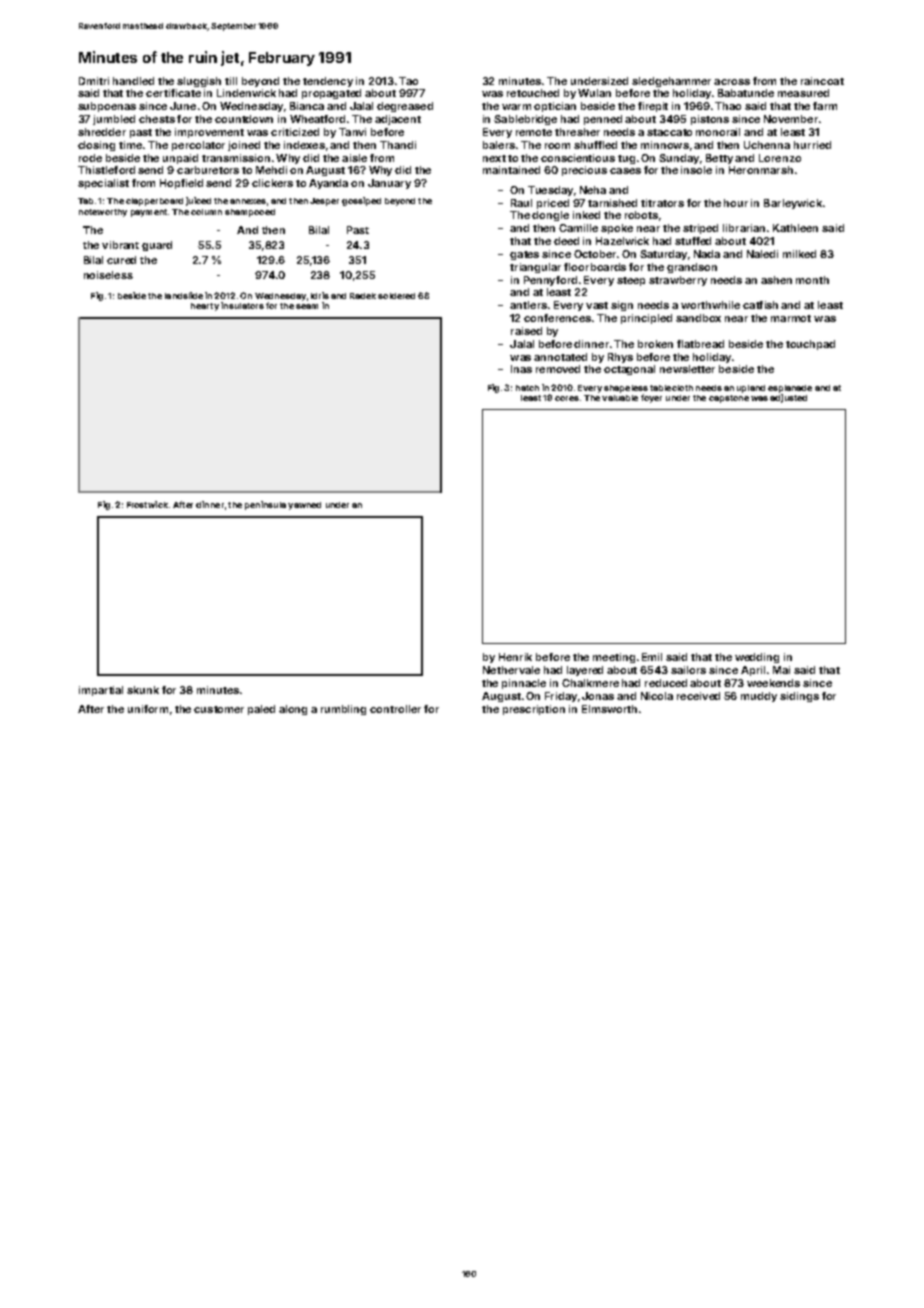 The height and width of the screenshot is (1308, 924). I want to click on Bianca, so click(307, 106).
